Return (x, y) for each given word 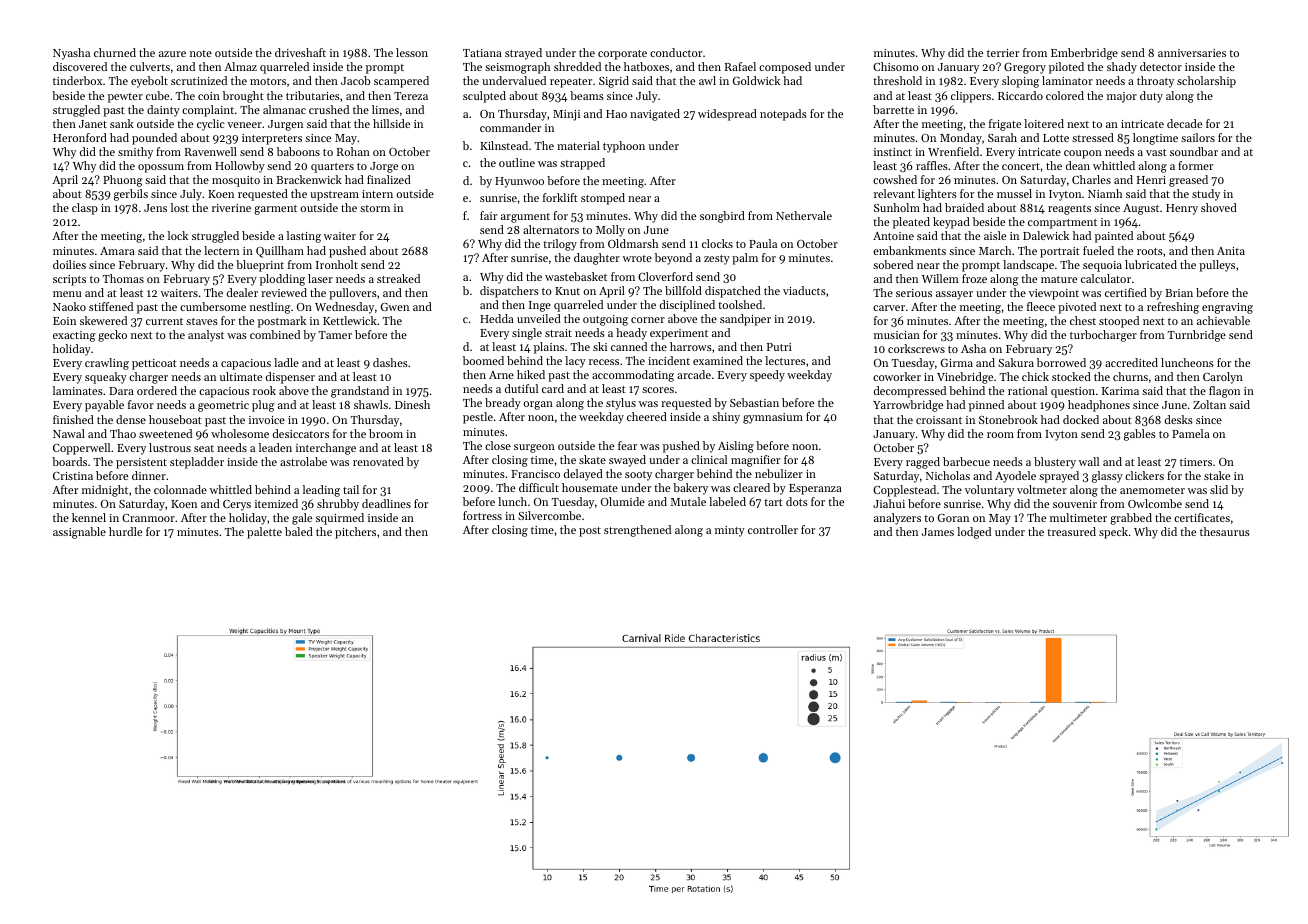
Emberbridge (1084, 54)
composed (785, 68)
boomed (483, 360)
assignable (79, 533)
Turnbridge (1197, 336)
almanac (284, 109)
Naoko (69, 306)
